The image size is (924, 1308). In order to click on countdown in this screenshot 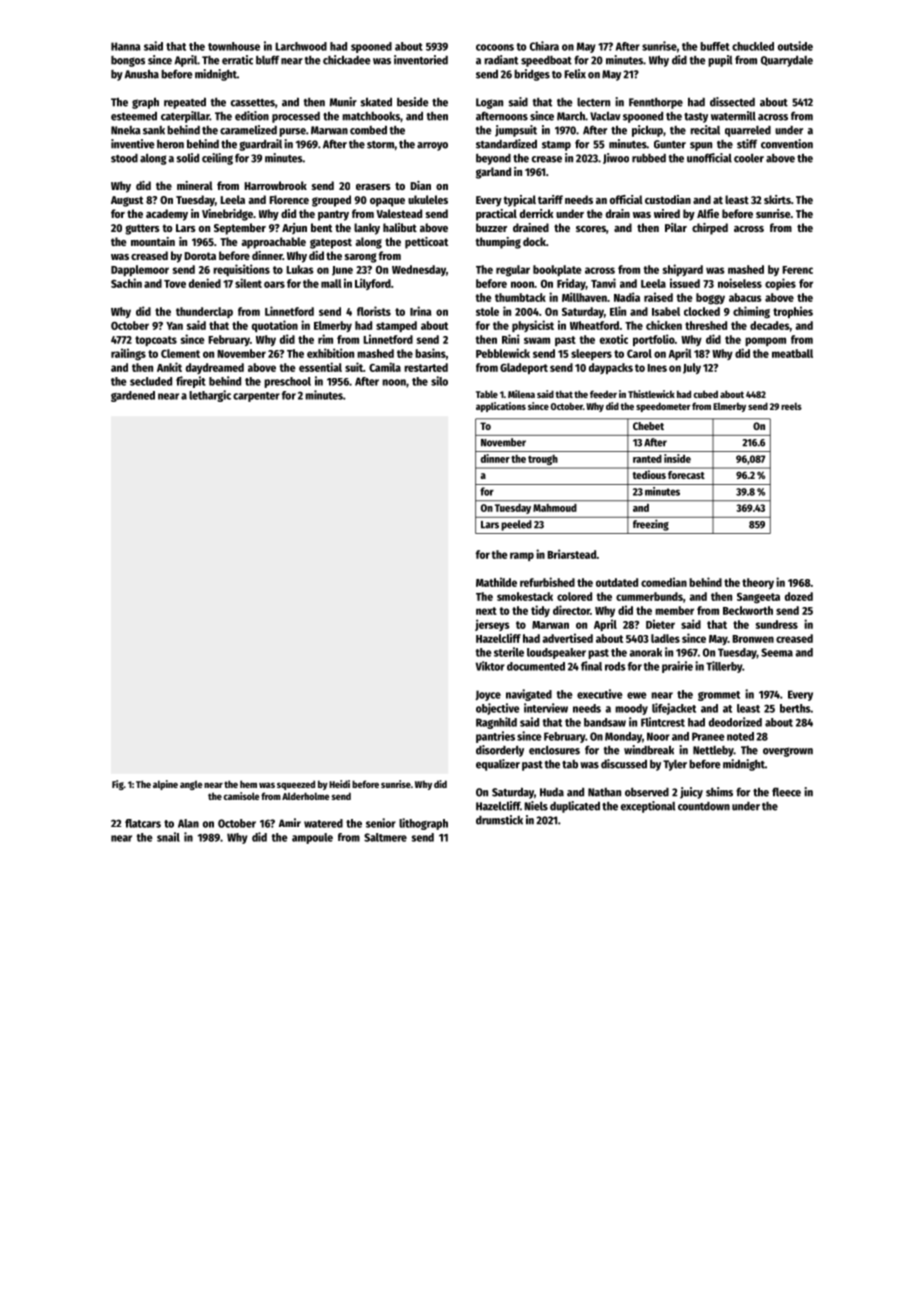, I will do `click(704, 806)`.
